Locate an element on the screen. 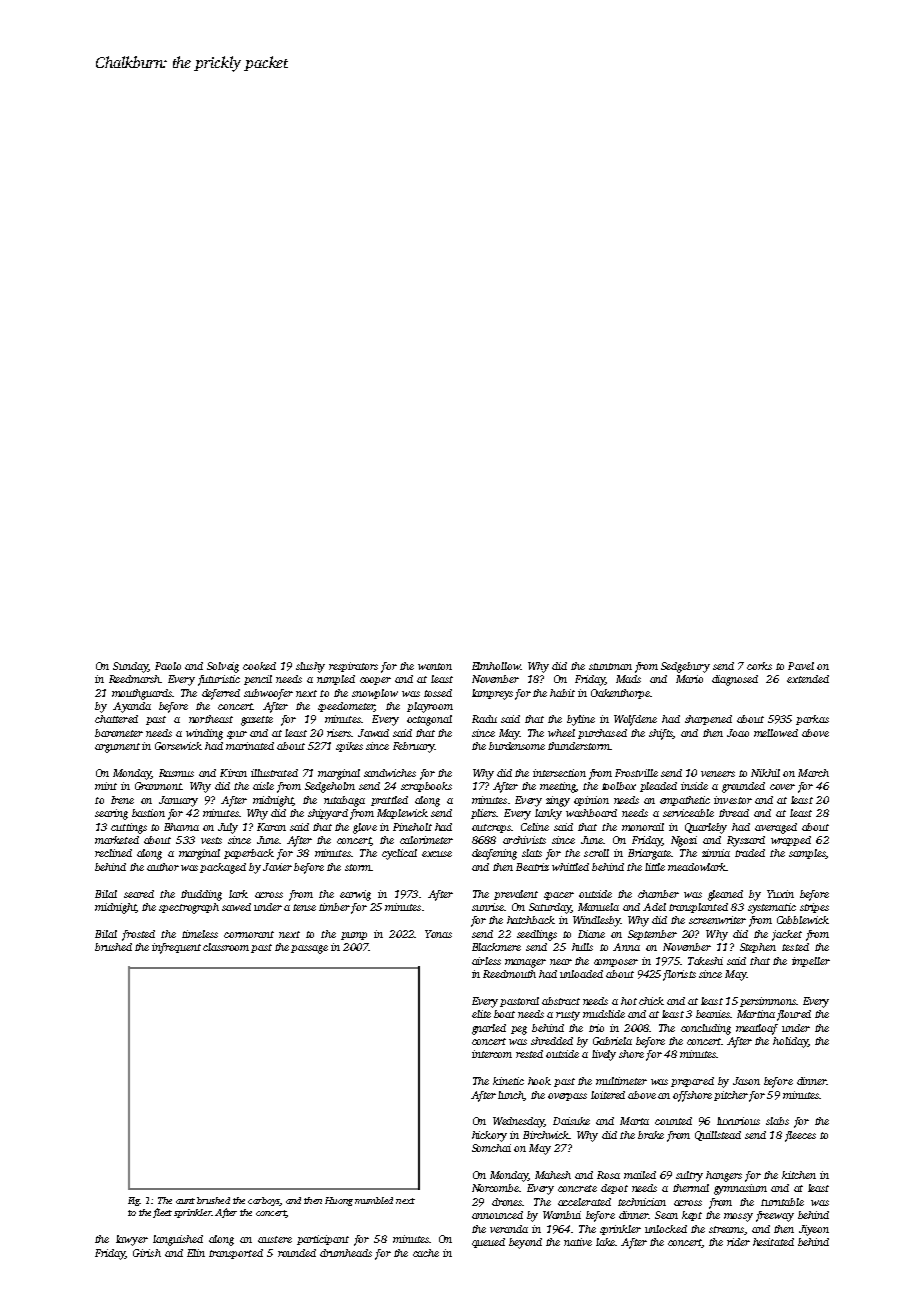  kitchen is located at coordinates (799, 1175).
